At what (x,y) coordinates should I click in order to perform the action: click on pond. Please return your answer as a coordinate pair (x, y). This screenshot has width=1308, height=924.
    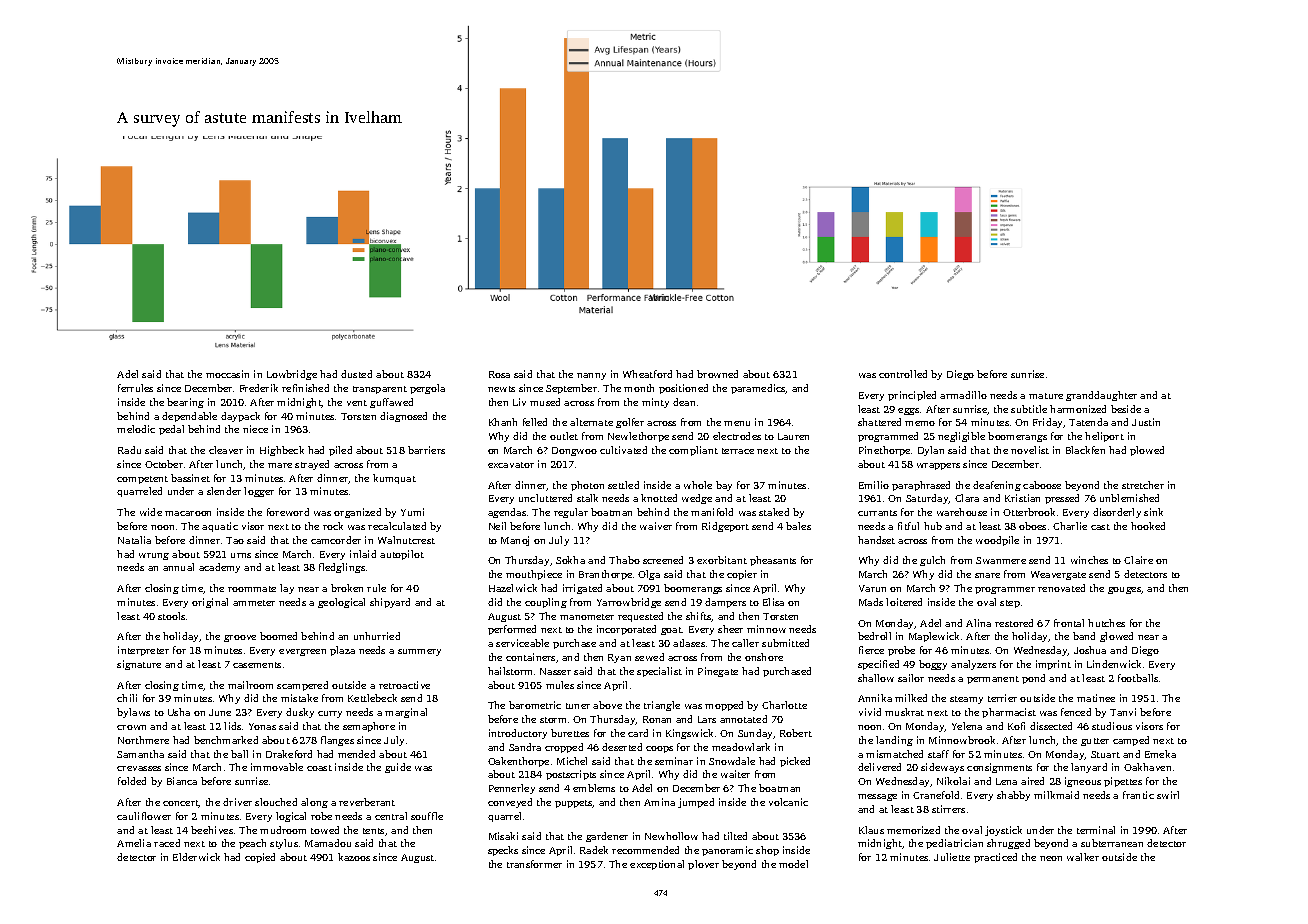
    Looking at the image, I should click on (1033, 679).
